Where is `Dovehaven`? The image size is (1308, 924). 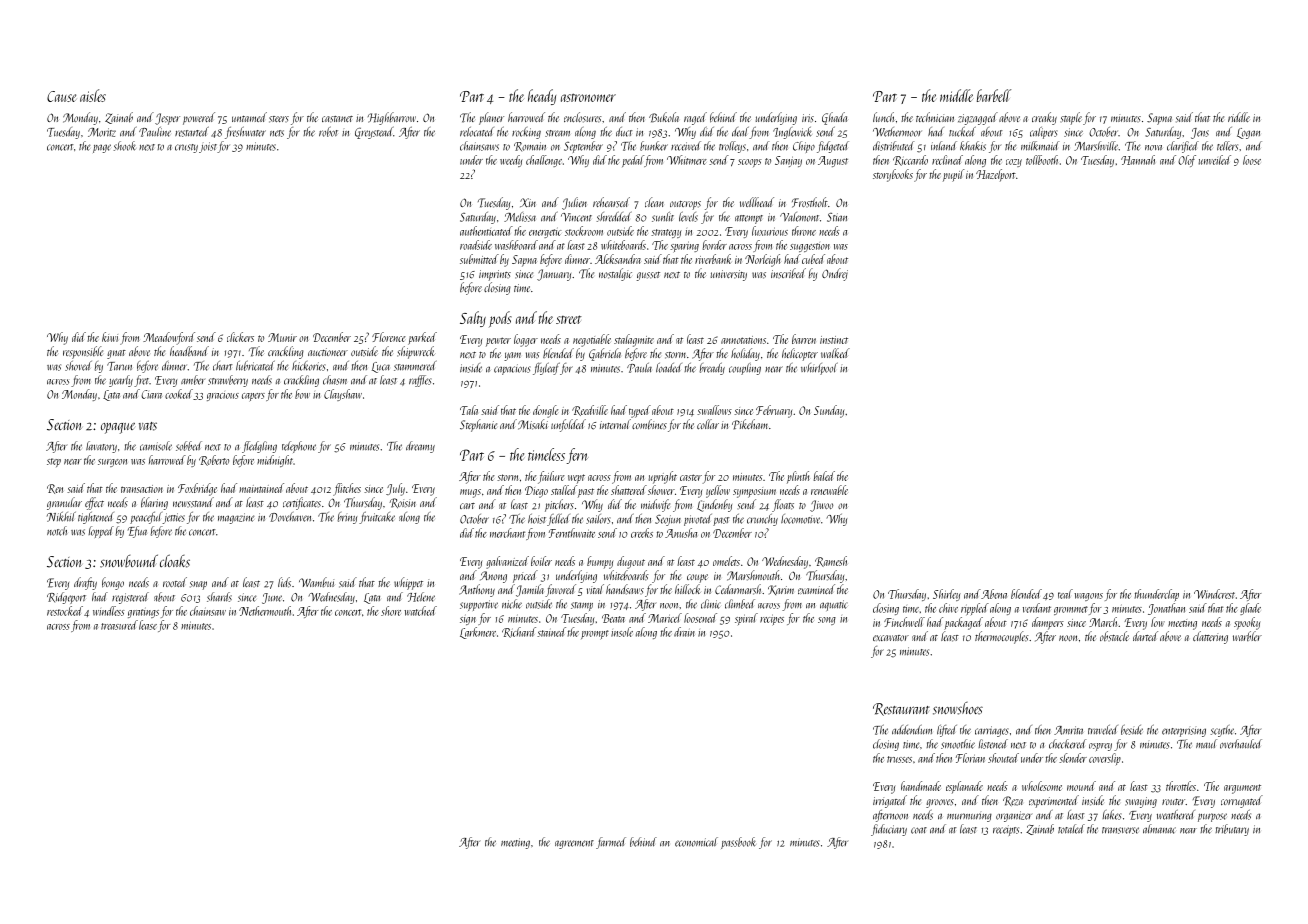
Dovehaven is located at coordinates (290, 517).
